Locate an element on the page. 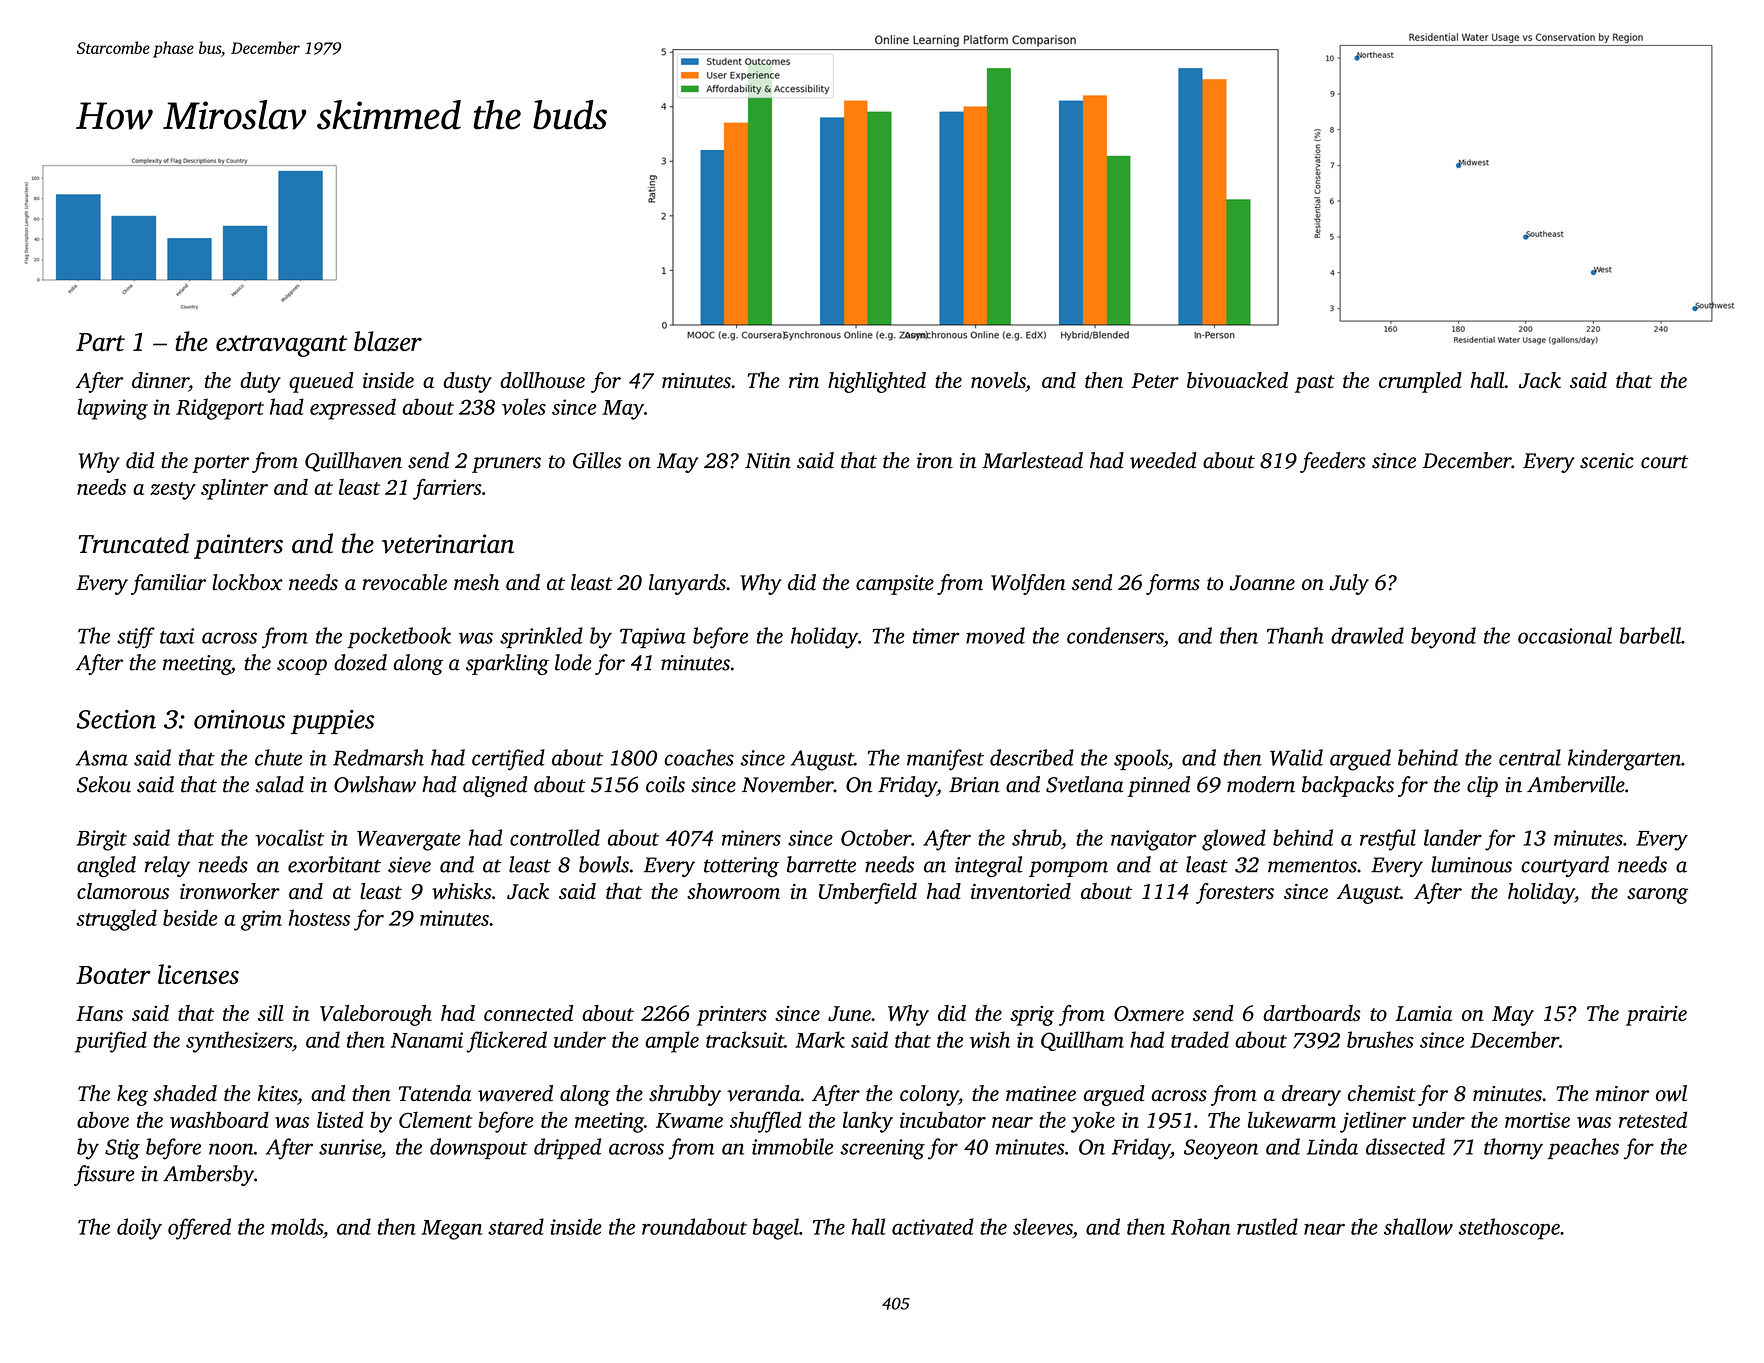  occasional is located at coordinates (1565, 635).
